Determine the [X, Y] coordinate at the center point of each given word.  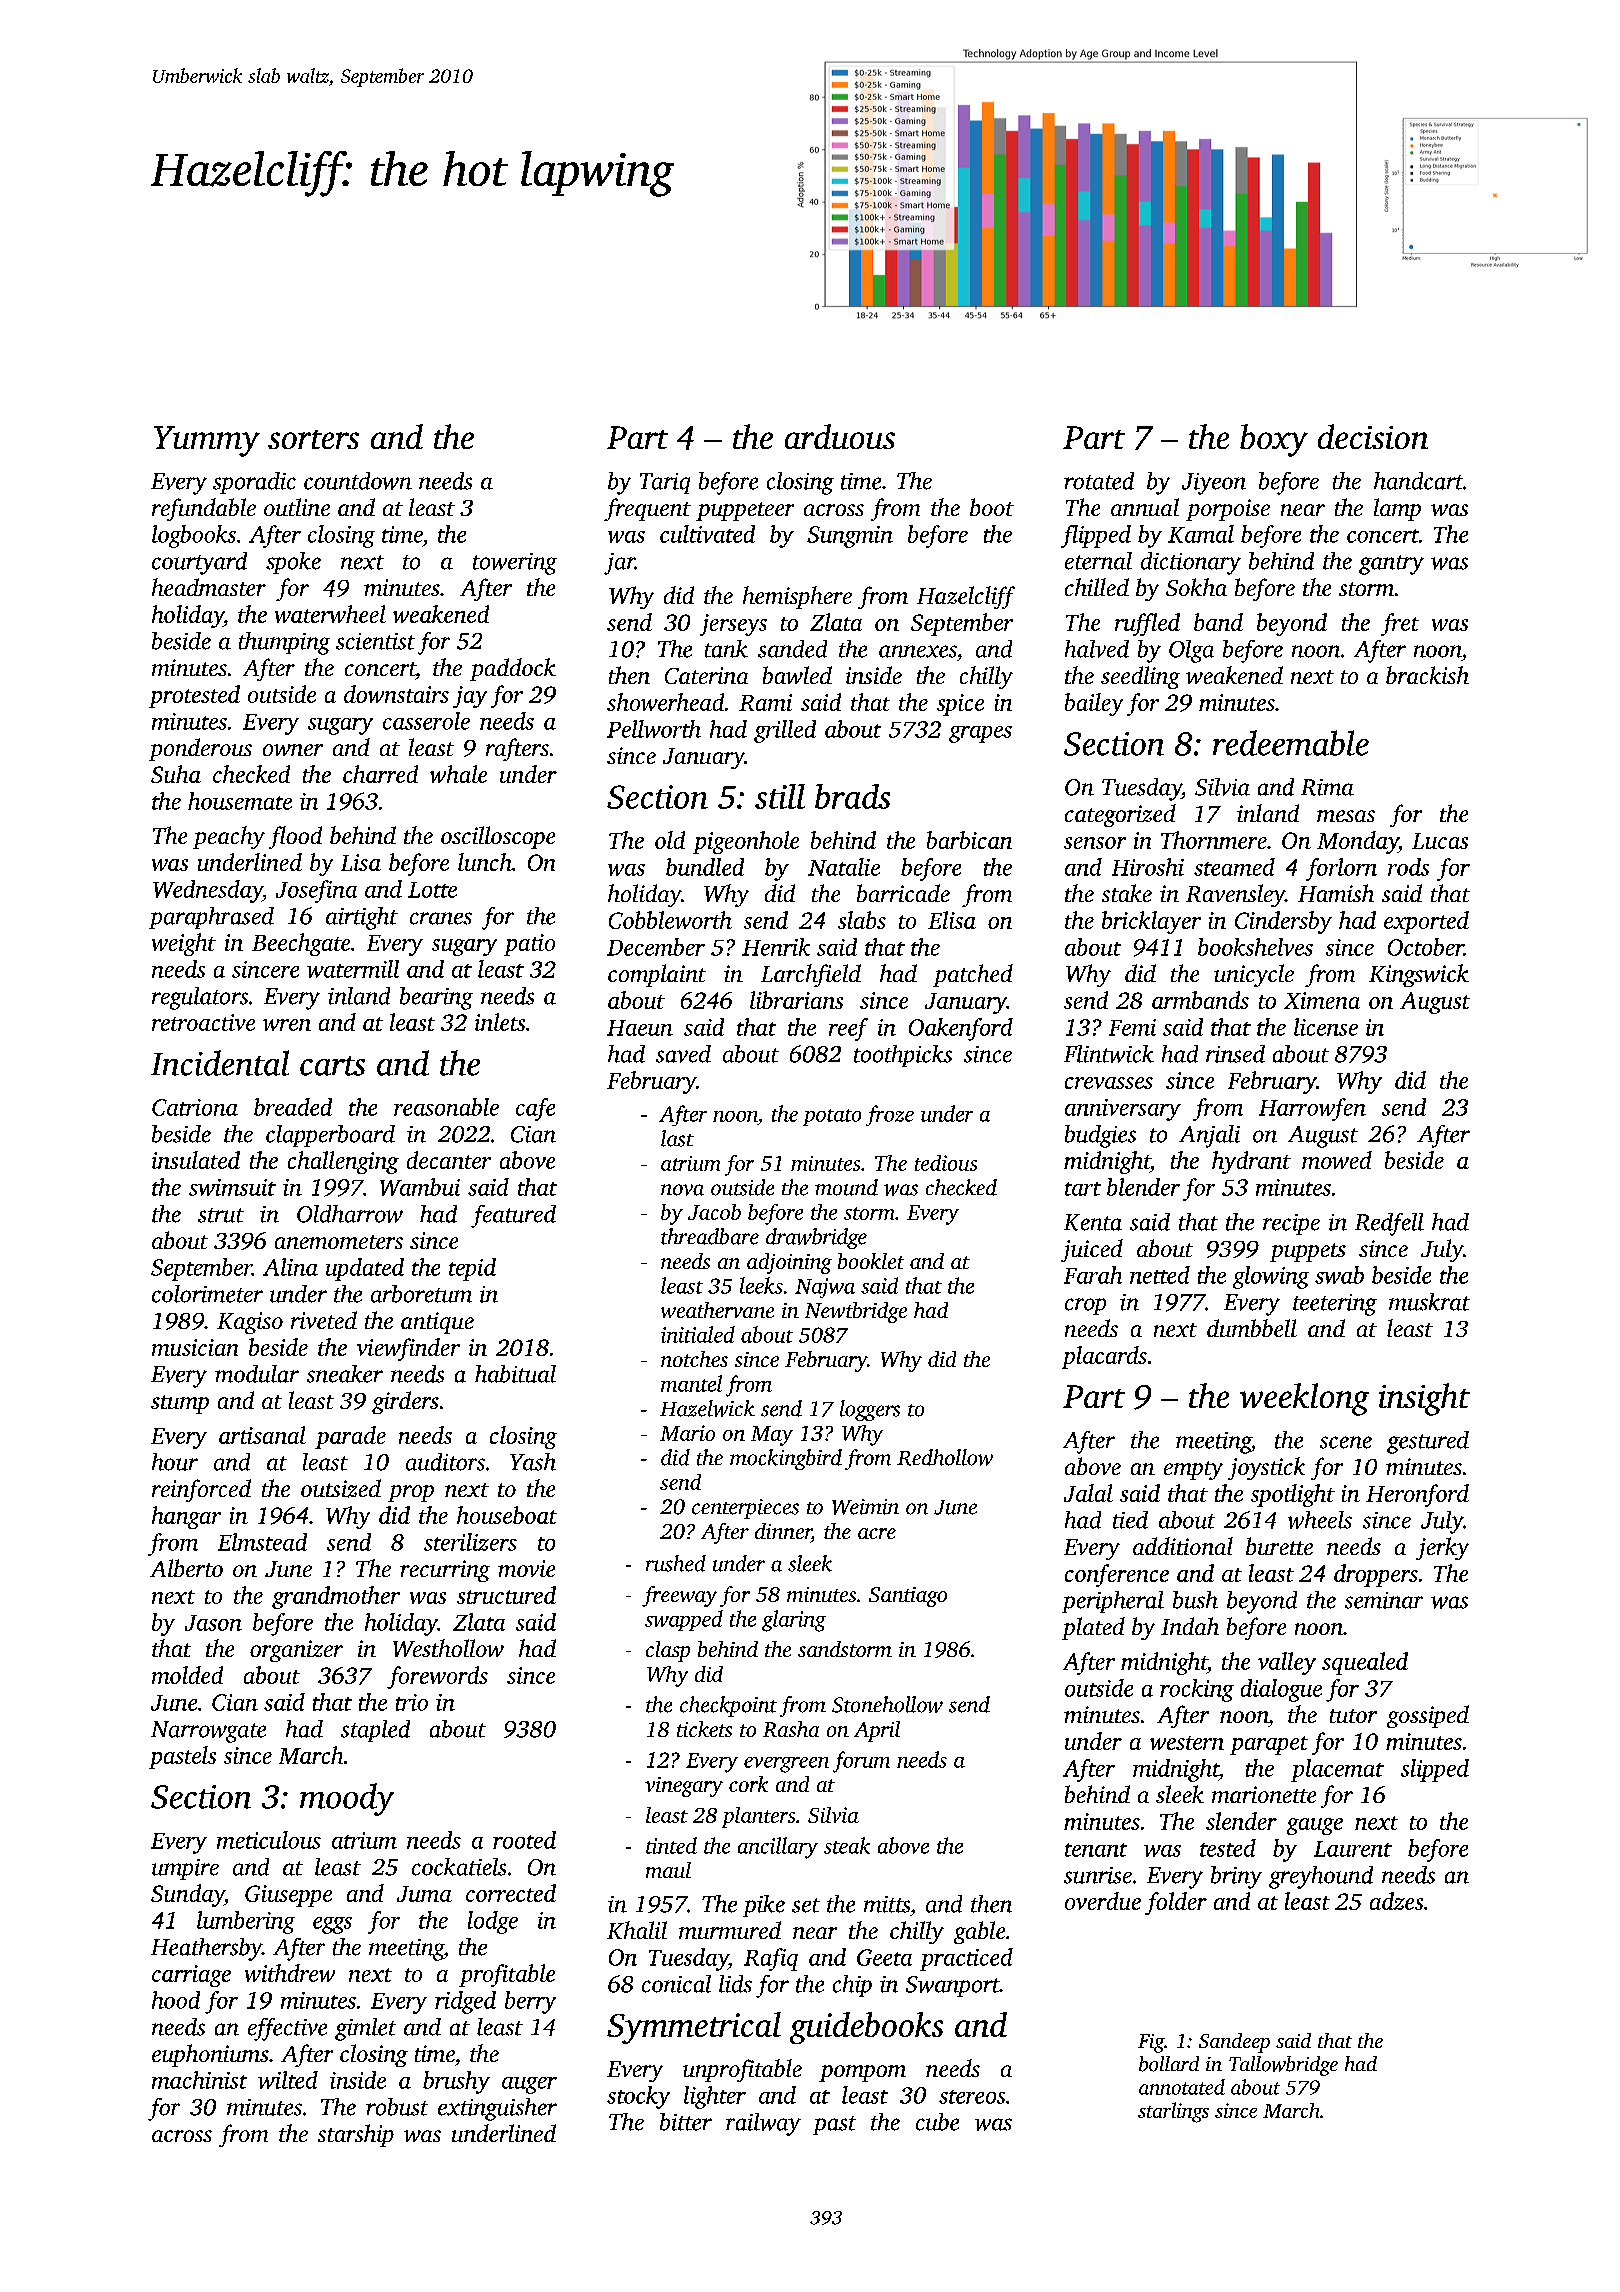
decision [1373, 436]
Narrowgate [208, 1732]
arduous [840, 436]
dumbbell [1252, 1328]
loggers [870, 1410]
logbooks [194, 536]
